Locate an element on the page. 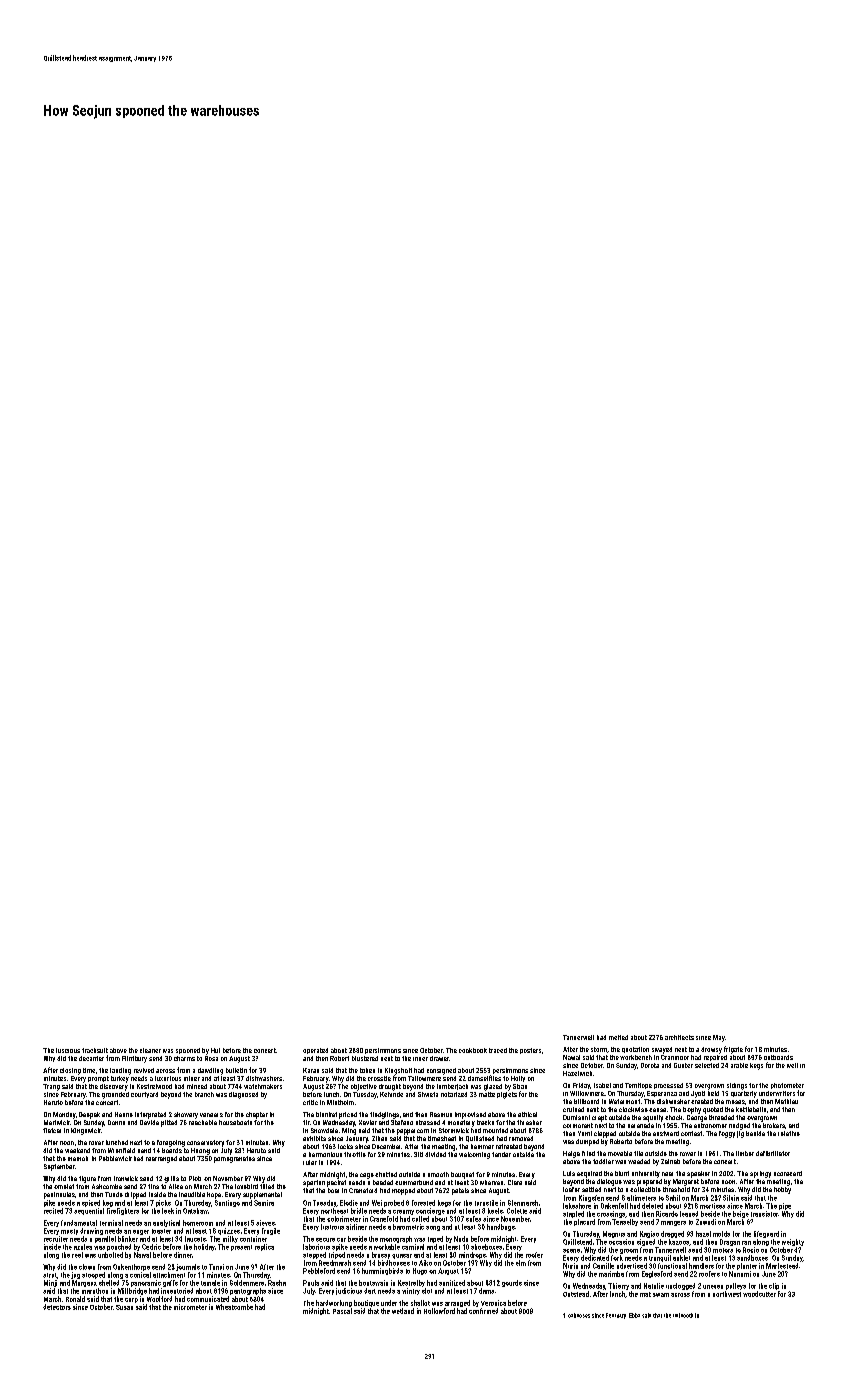 The width and height of the page is (849, 1400). handbags is located at coordinates (501, 1227).
